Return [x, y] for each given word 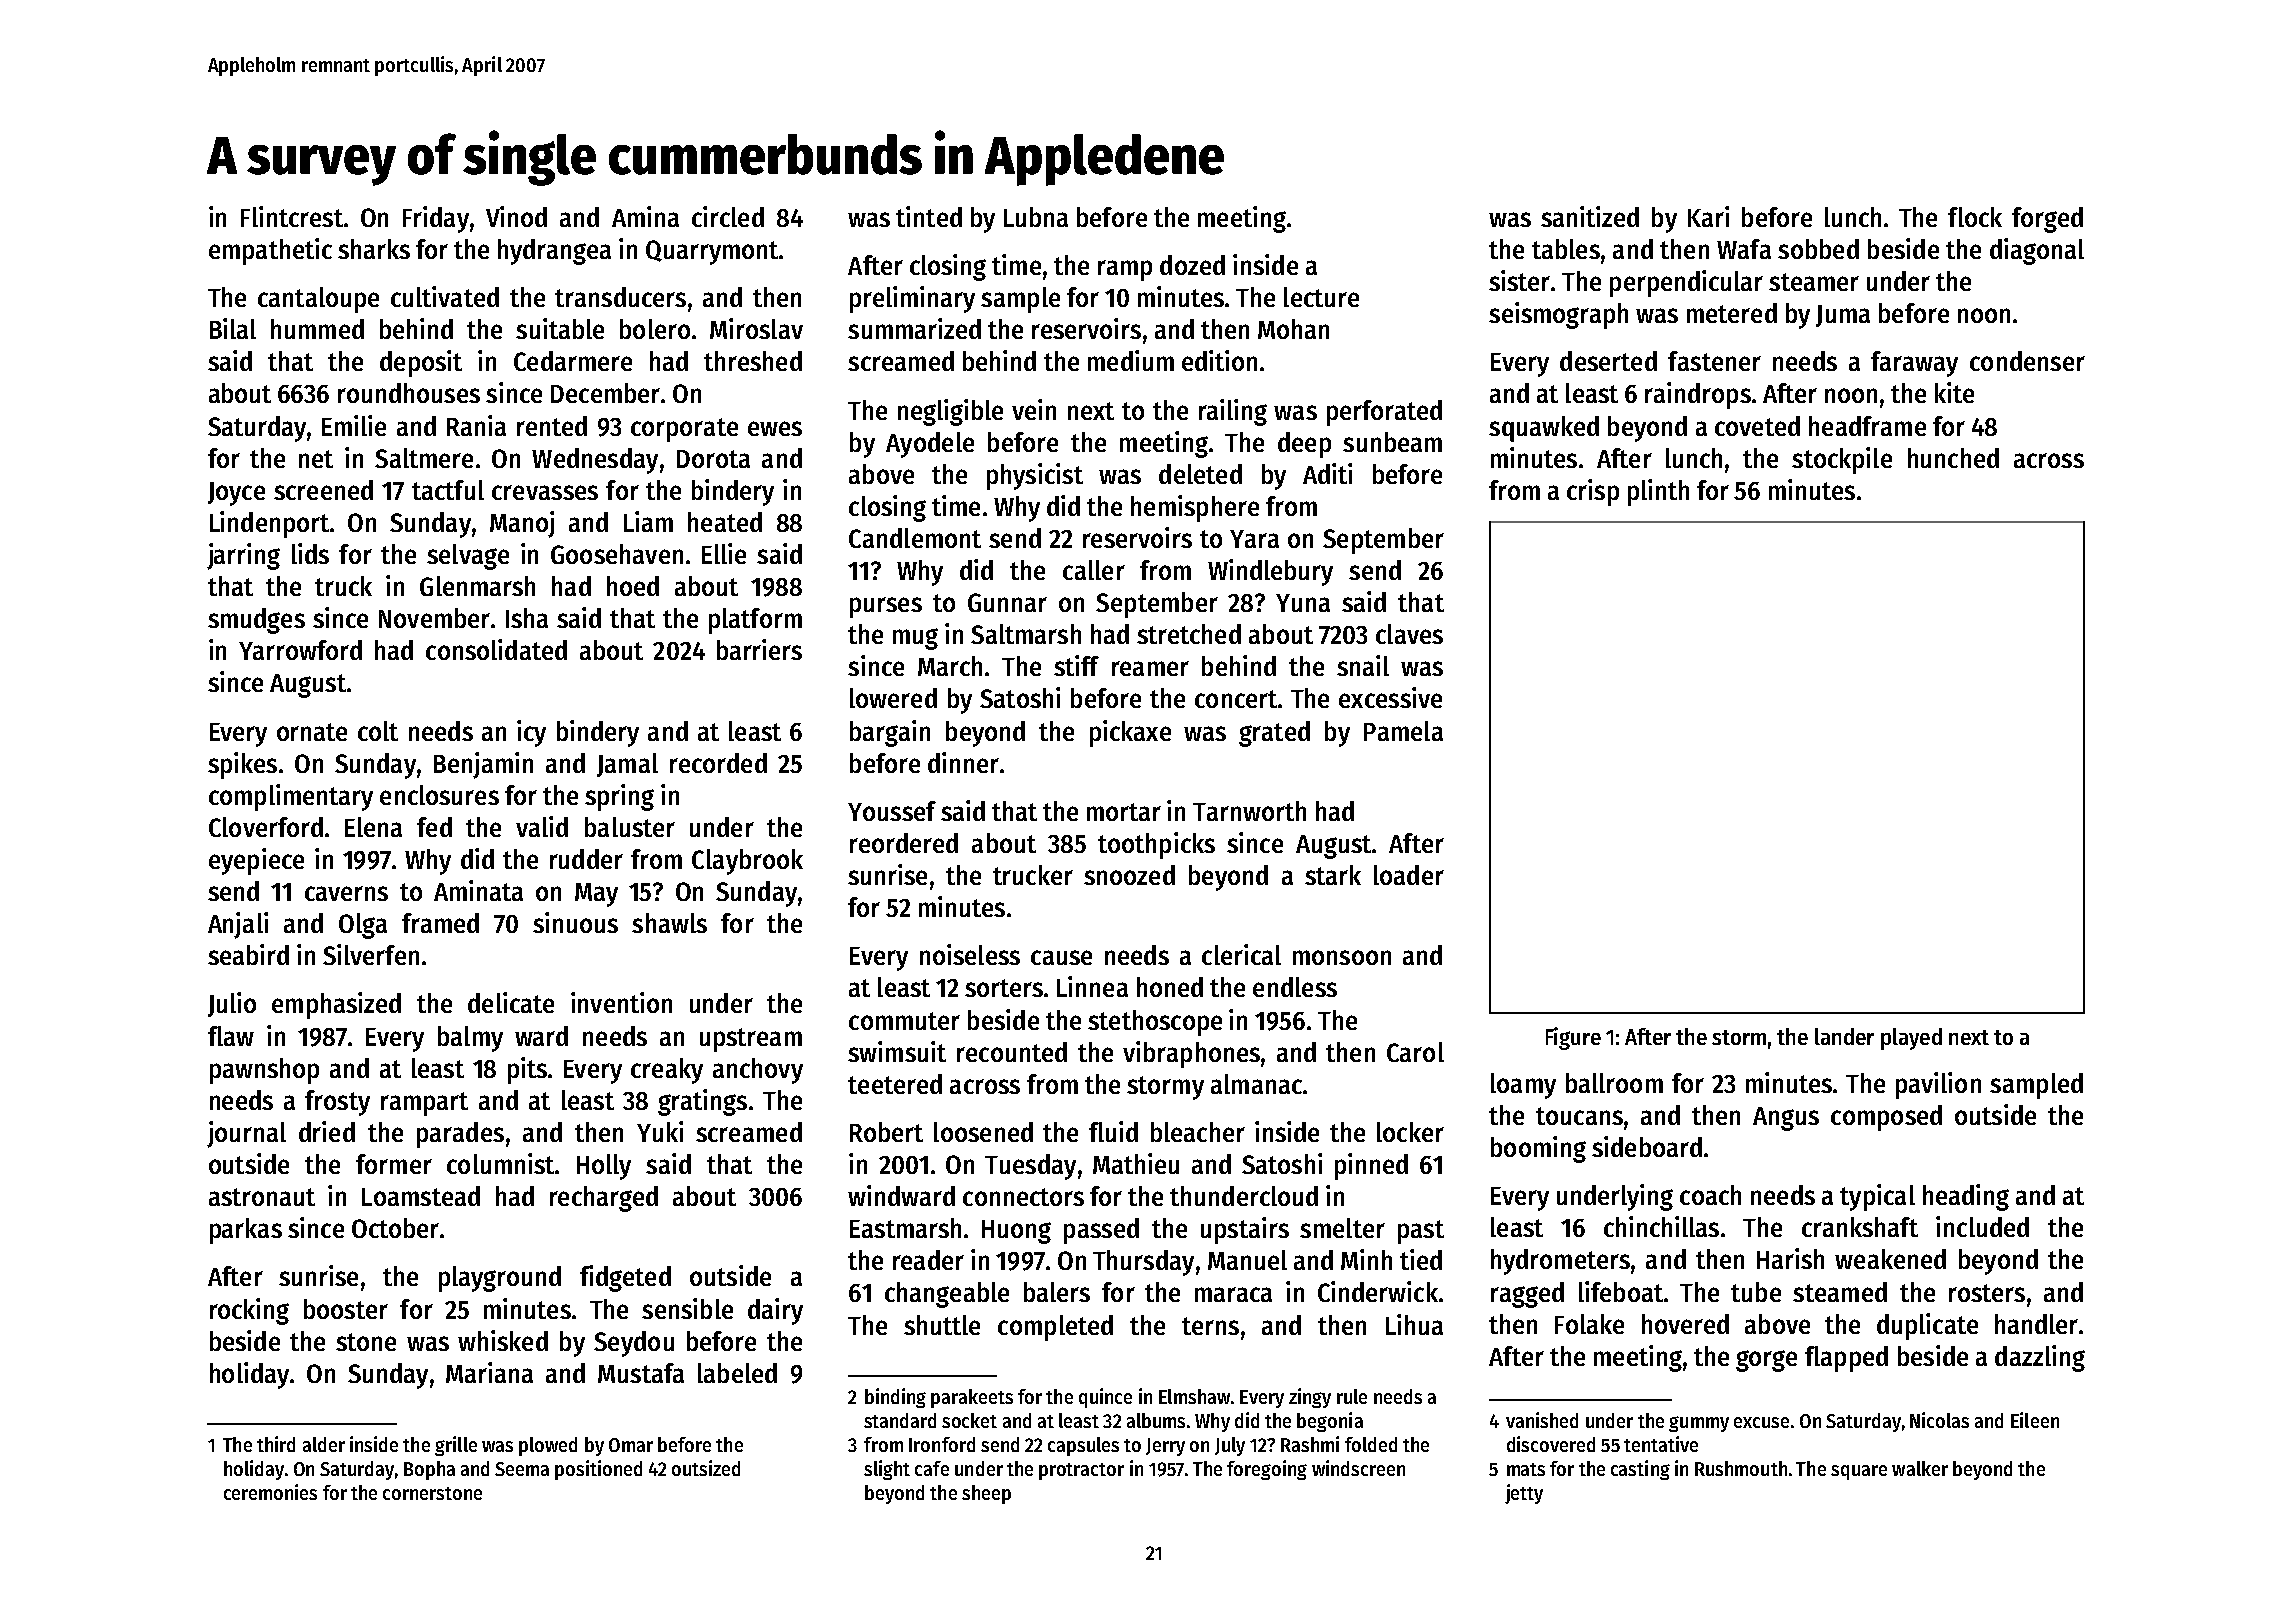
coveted [1757, 426]
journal [246, 1134]
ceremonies [270, 1492]
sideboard [1647, 1146]
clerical [1241, 954]
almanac [1256, 1084]
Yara [1254, 539]
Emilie [354, 425]
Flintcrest [292, 216]
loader [1409, 875]
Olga [363, 926]
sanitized [1590, 216]
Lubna [1036, 217]
